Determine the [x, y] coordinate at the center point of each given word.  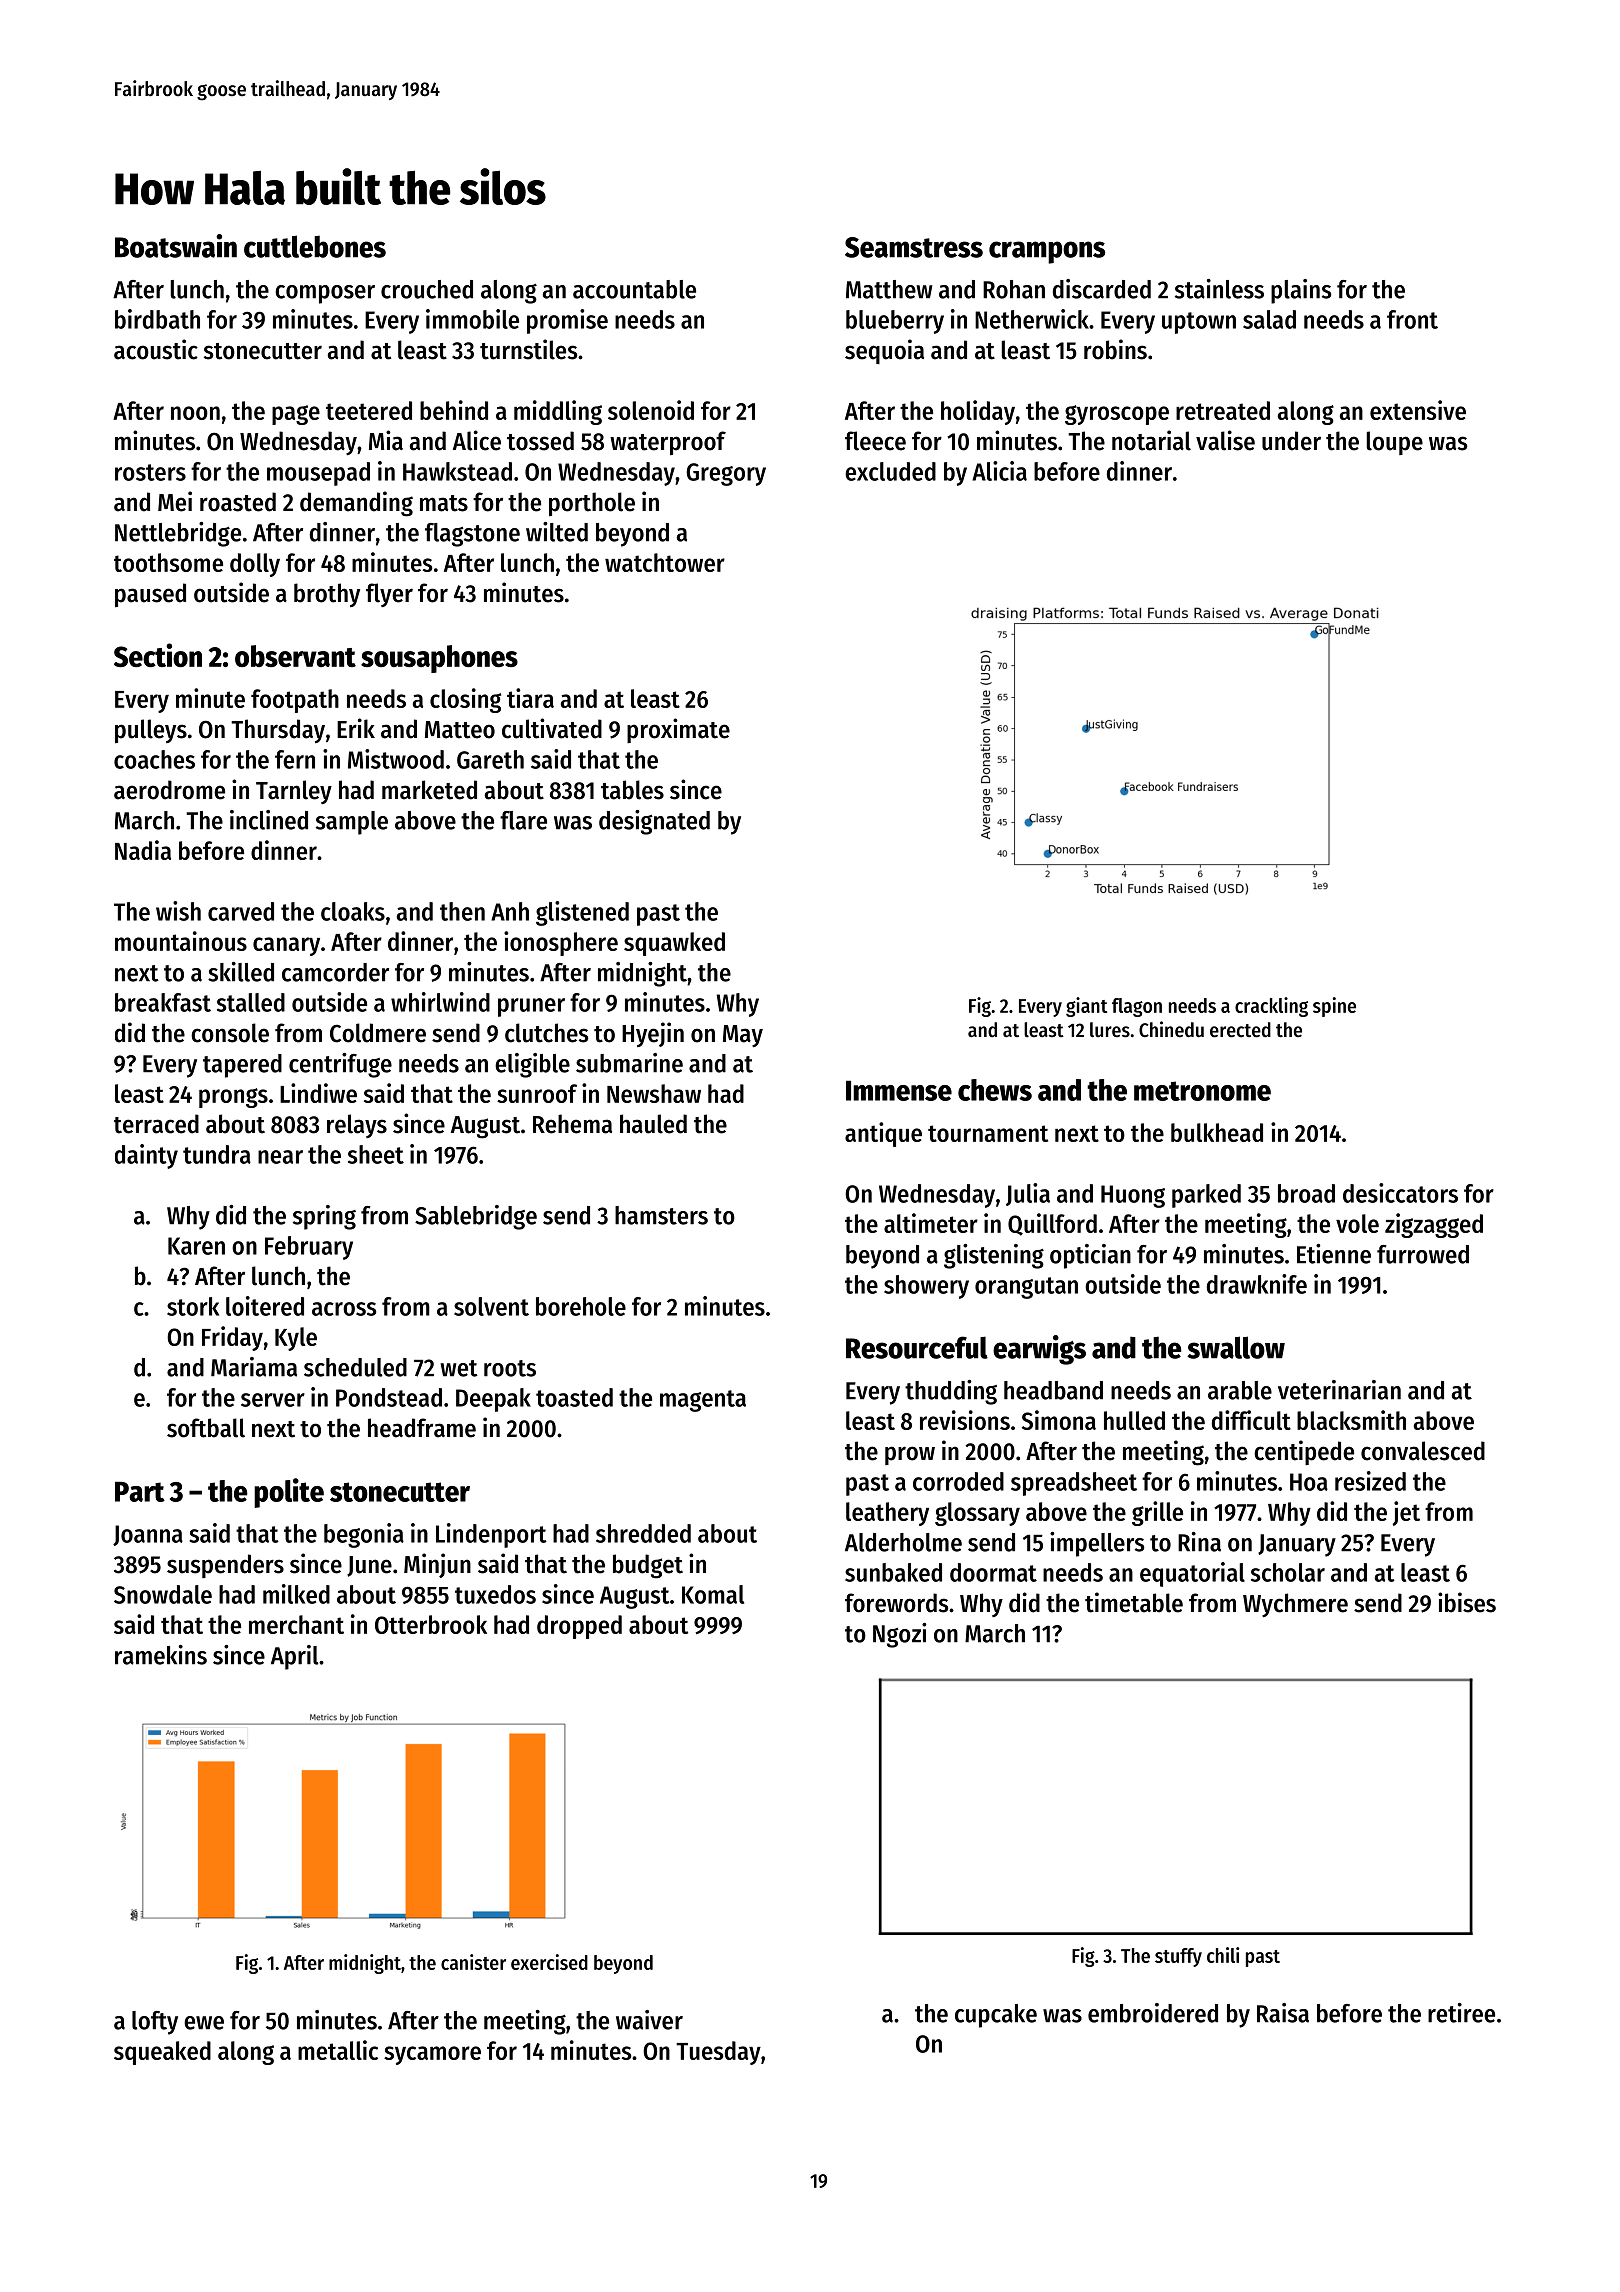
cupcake [996, 2016]
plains [1301, 291]
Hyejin [653, 1034]
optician [1090, 1256]
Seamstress [914, 247]
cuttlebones [315, 246]
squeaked [162, 2053]
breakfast [163, 1002]
